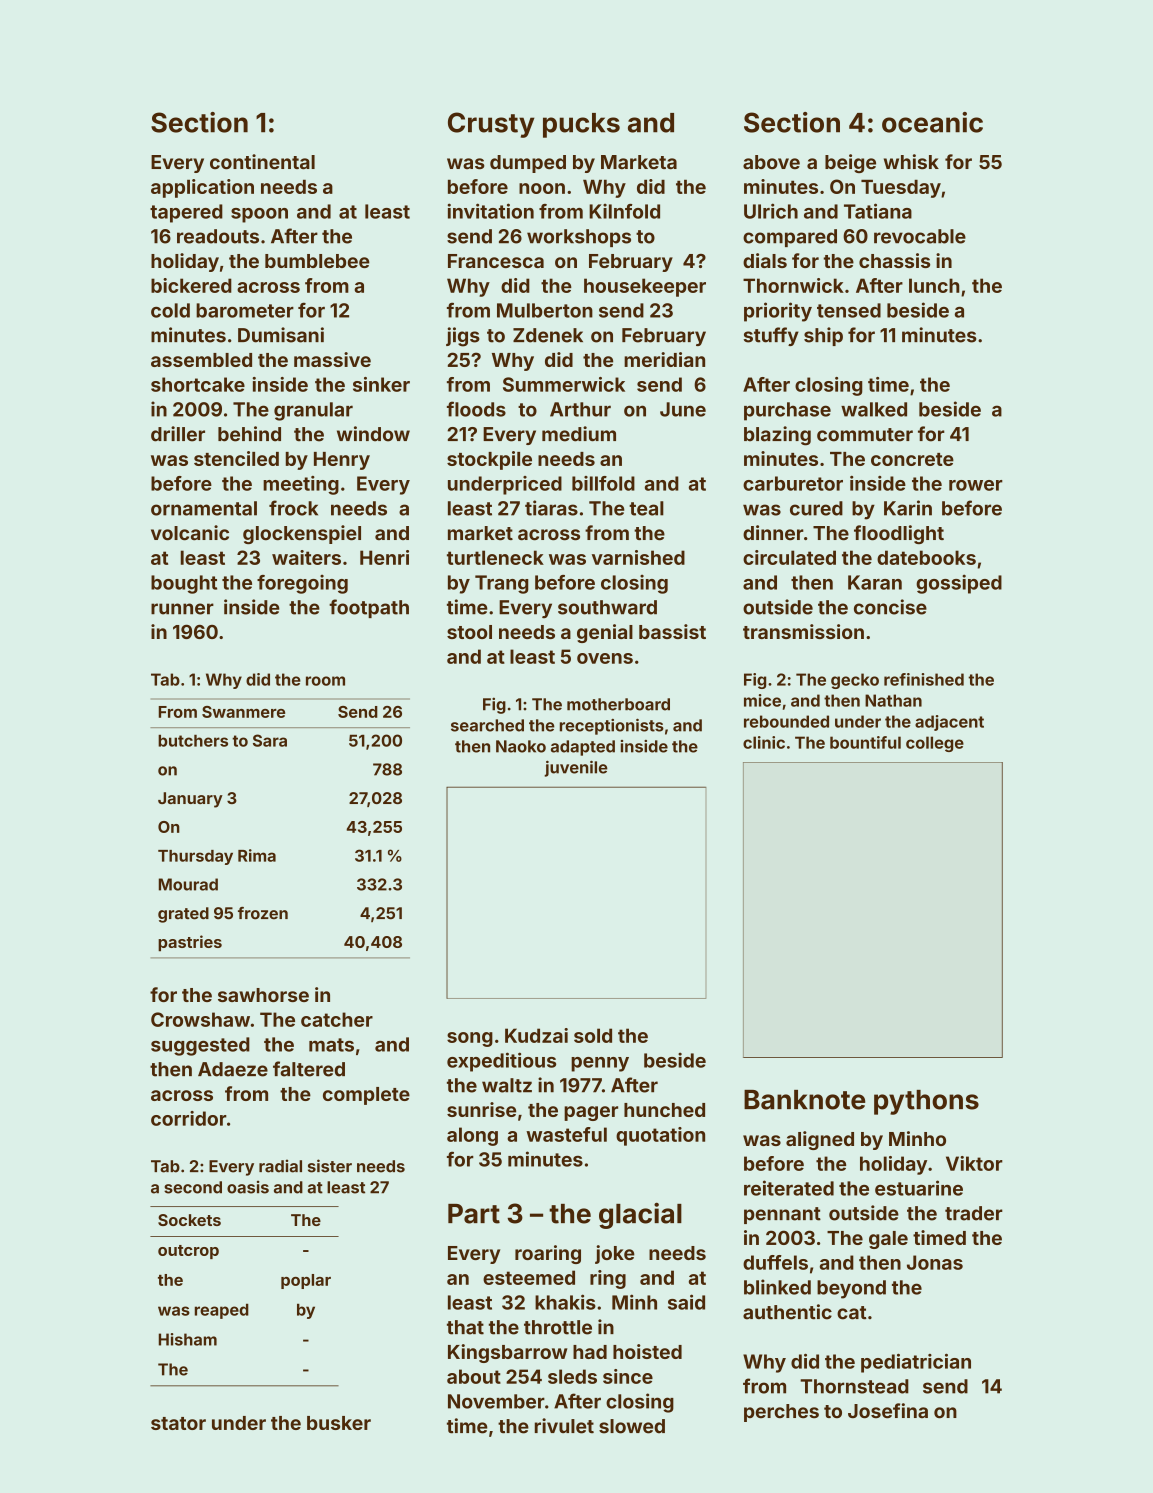 This screenshot has height=1493, width=1153. I want to click on above, so click(771, 162).
